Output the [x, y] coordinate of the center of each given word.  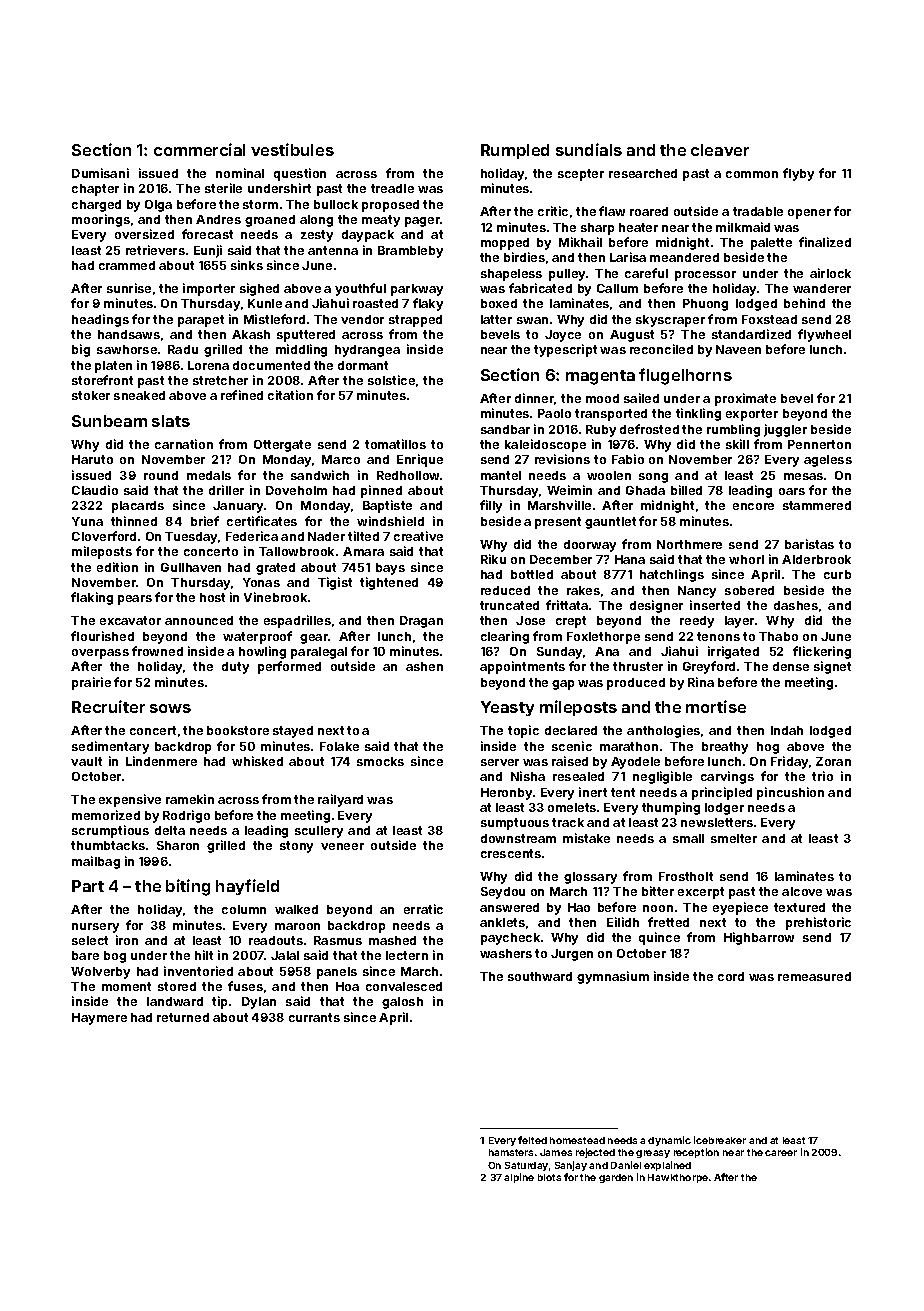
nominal [240, 173]
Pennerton [819, 444]
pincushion [790, 793]
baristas [809, 544]
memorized [106, 815]
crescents [511, 853]
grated [275, 569]
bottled [532, 574]
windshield [390, 521]
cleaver [720, 150]
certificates [262, 521]
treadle [392, 188]
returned [183, 1017]
